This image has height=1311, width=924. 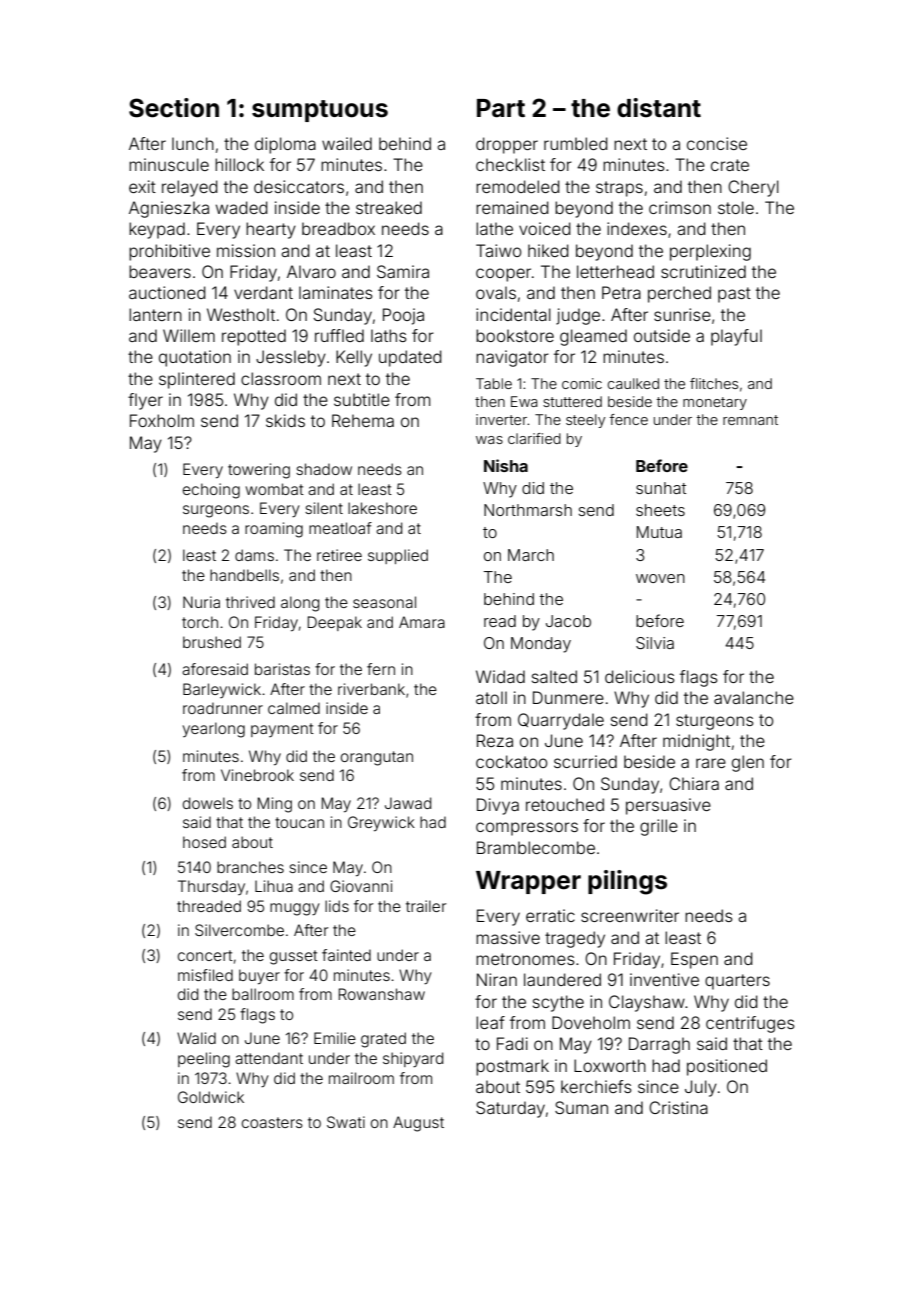 What do you see at coordinates (174, 108) in the image?
I see `Section` at bounding box center [174, 108].
